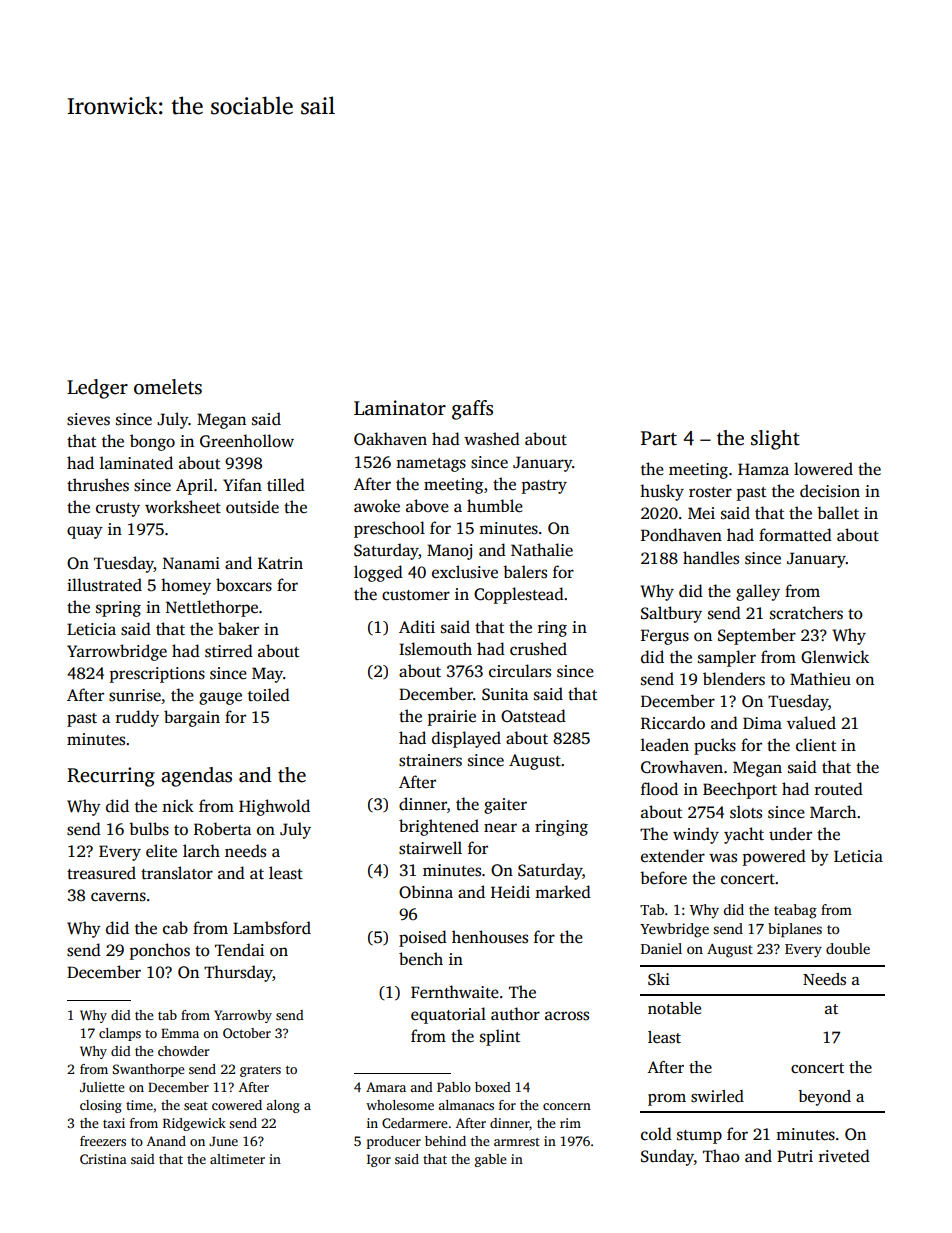  I want to click on Part, so click(659, 438).
